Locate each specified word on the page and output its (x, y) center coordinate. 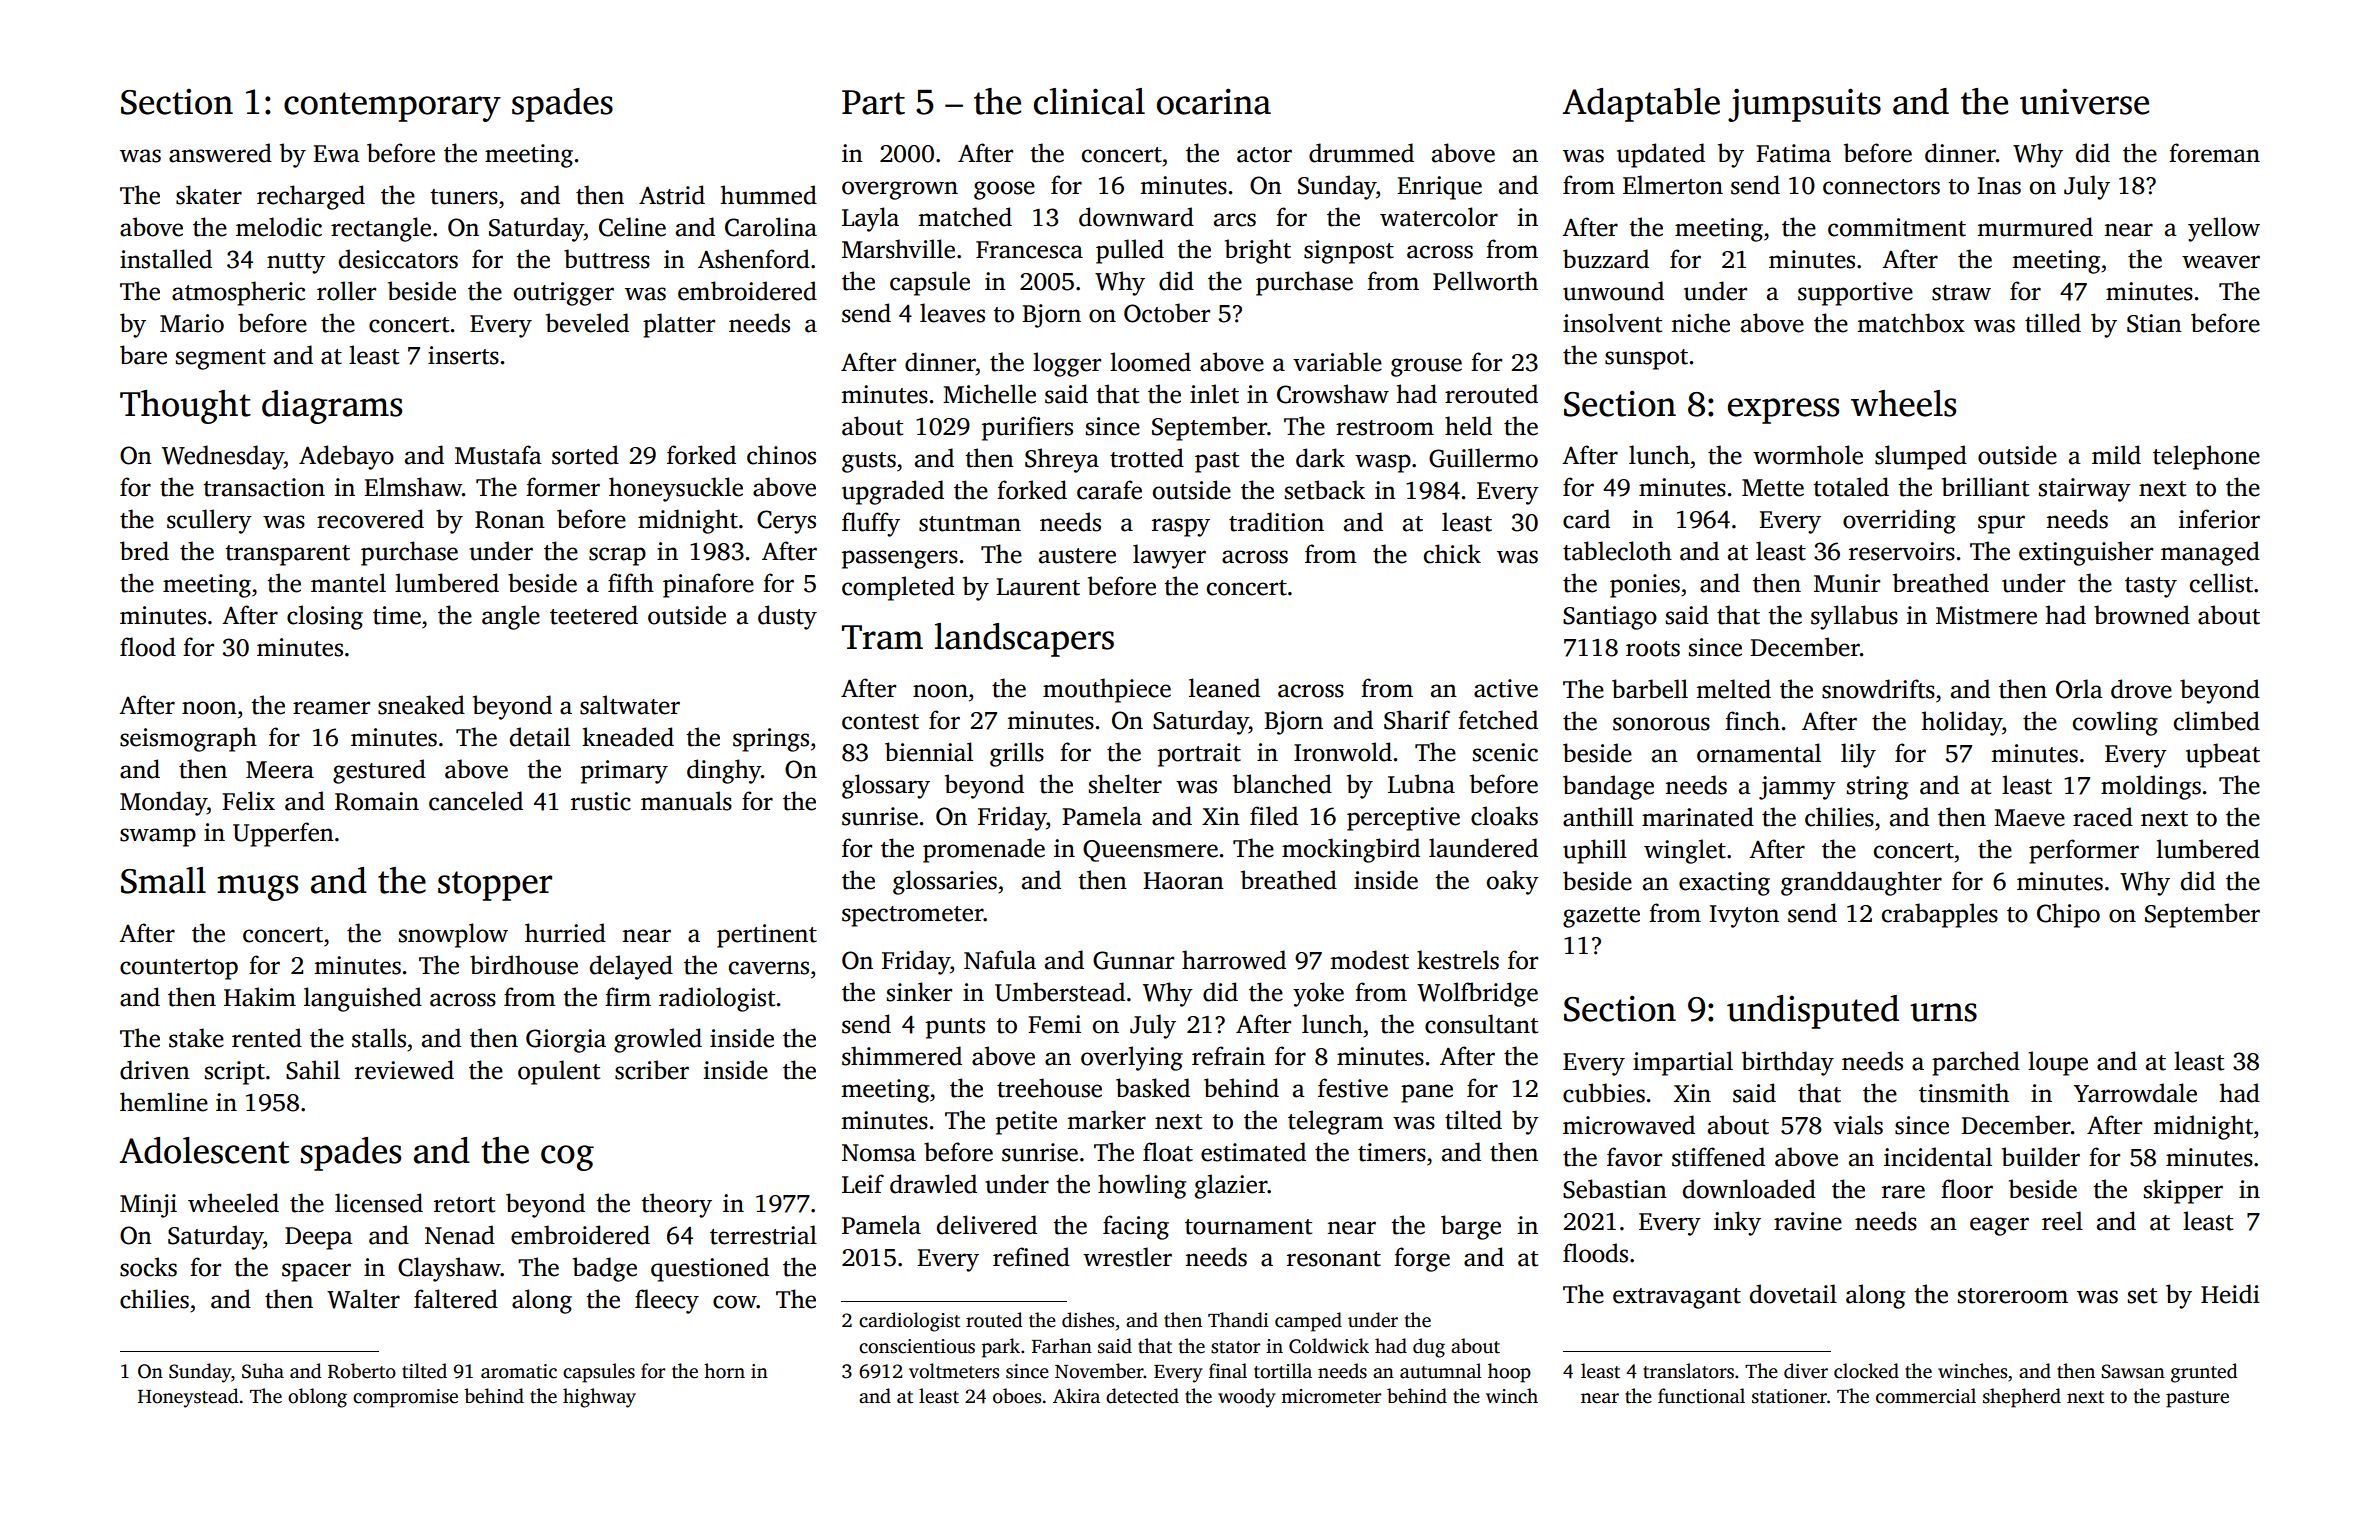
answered (220, 153)
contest (880, 722)
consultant (1481, 1024)
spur (2001, 524)
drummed (1361, 153)
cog (567, 1158)
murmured (2035, 227)
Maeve (2029, 818)
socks (148, 1267)
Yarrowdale (2135, 1093)
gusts (869, 462)
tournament (1248, 1227)
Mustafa (498, 455)
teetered (594, 615)
